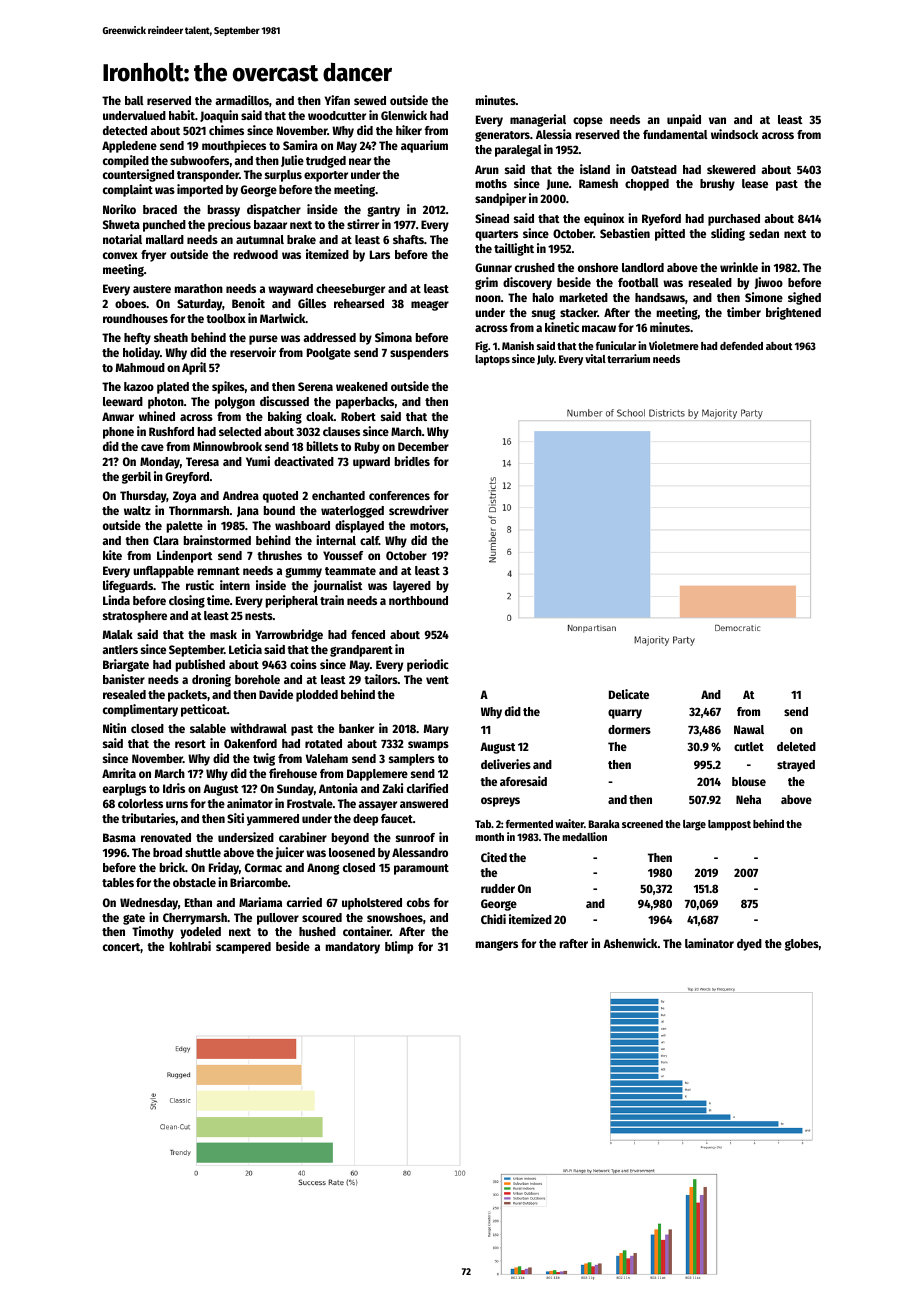 The height and width of the screenshot is (1308, 924). Describe the element at coordinates (674, 345) in the screenshot. I see `Violetmere` at that location.
